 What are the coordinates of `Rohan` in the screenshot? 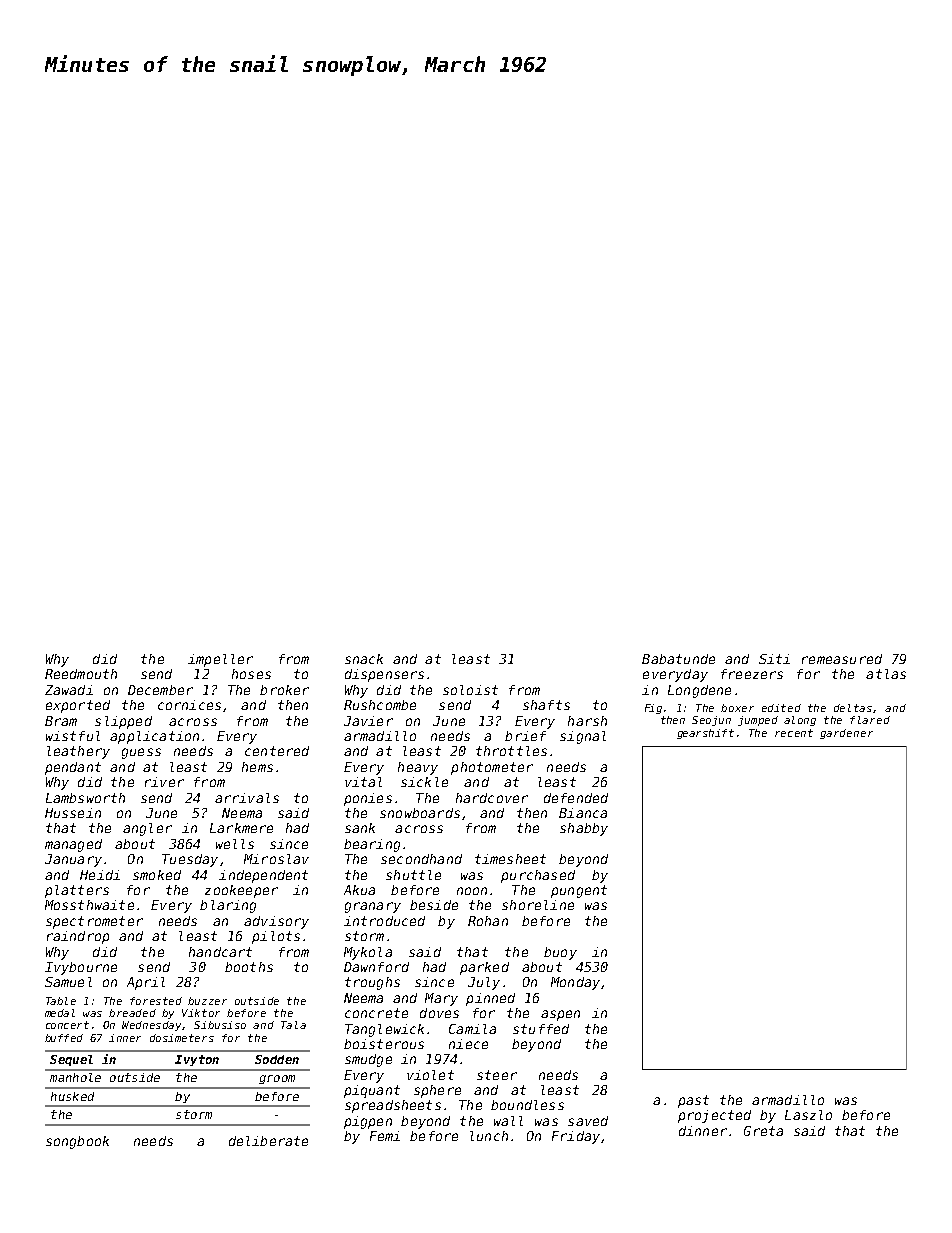 It's located at (488, 921).
